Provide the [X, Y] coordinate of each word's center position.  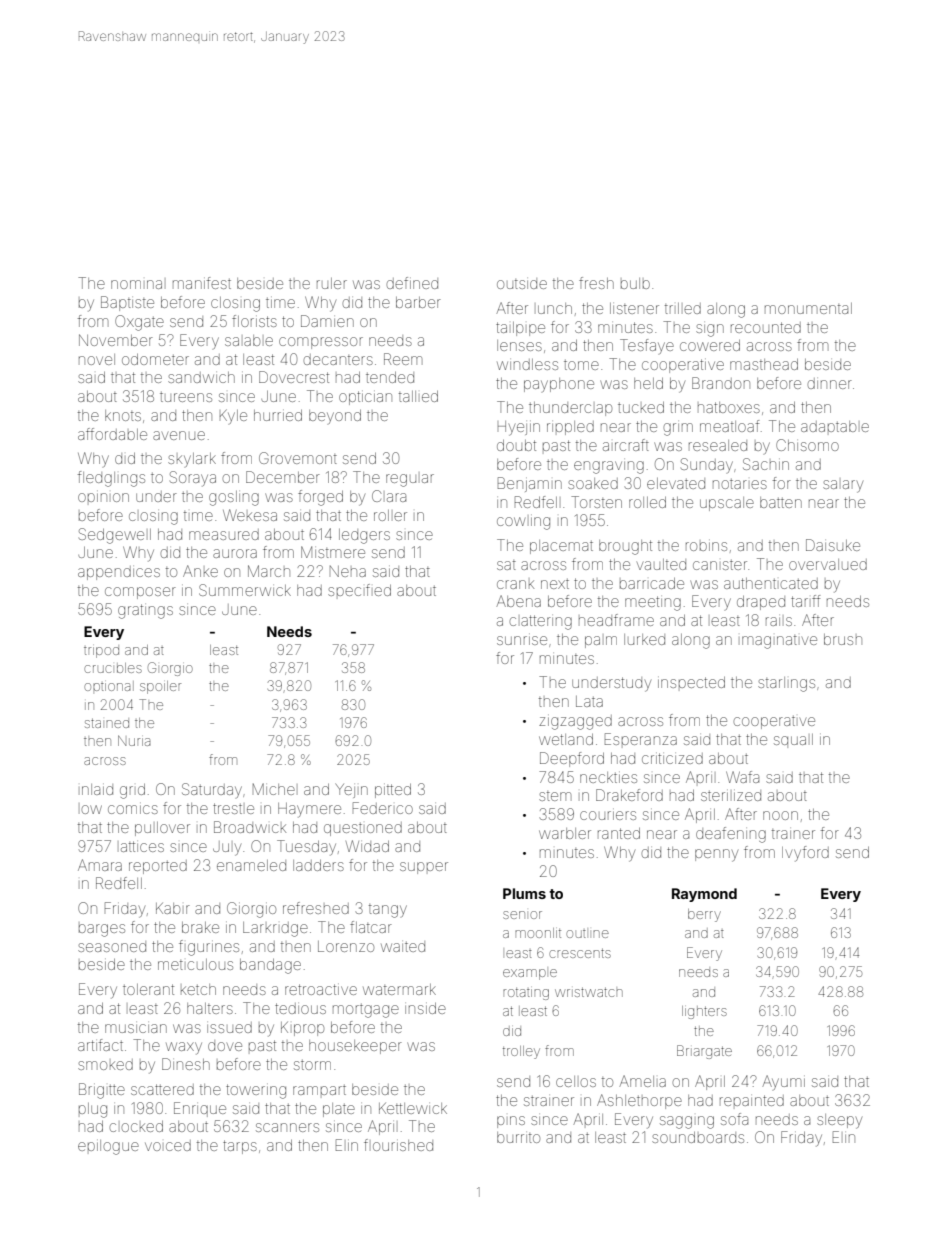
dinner [830, 383]
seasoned [112, 946]
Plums [524, 893]
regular [410, 480]
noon [780, 815]
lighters [704, 1012]
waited [403, 946]
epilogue [108, 1147]
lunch [555, 308]
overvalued [828, 564]
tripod [101, 652]
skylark [192, 460]
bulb [635, 283]
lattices [142, 846]
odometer [155, 359]
